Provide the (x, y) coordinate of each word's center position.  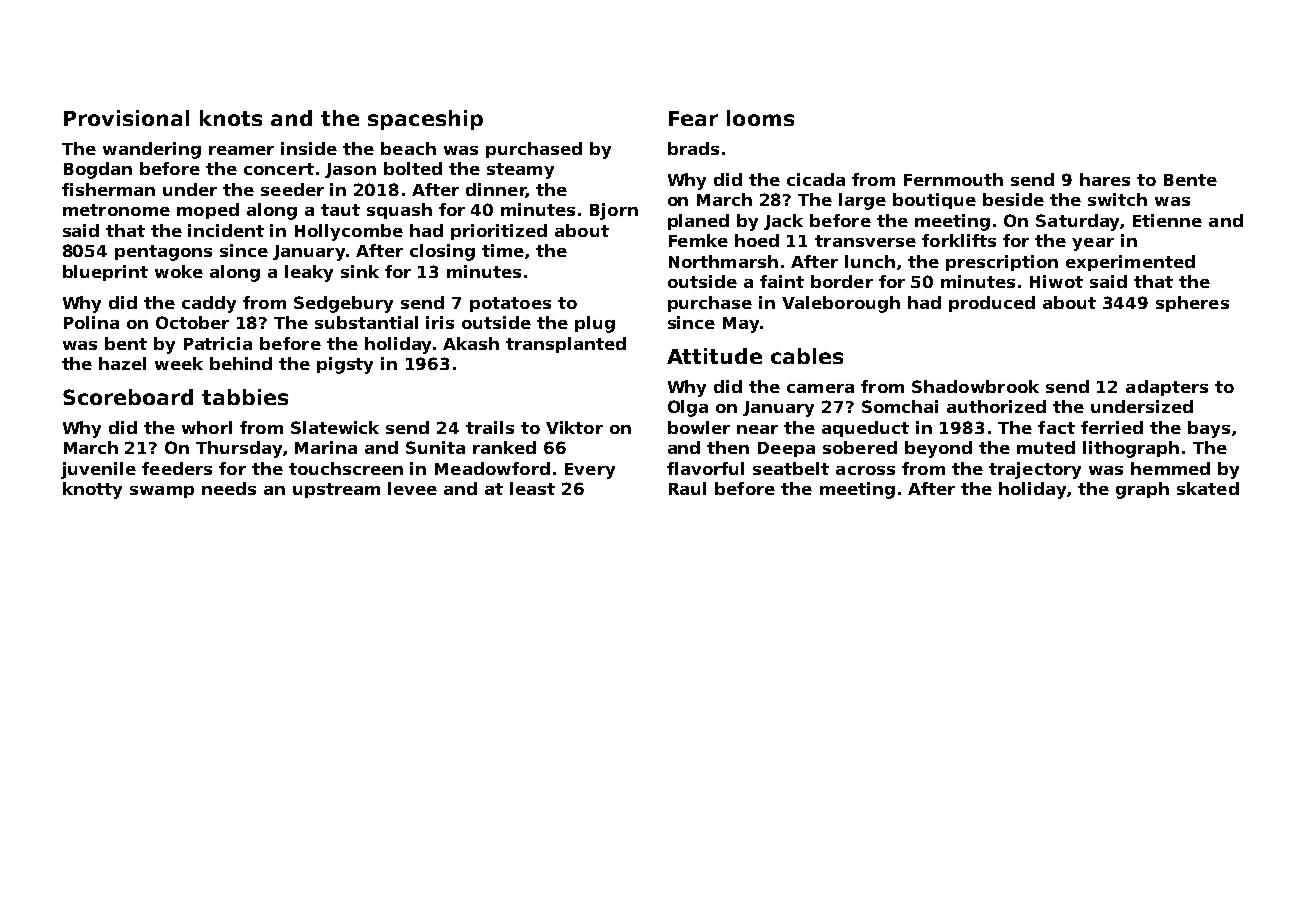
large (862, 201)
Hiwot (1056, 281)
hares (1105, 179)
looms (760, 118)
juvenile (98, 470)
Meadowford (492, 468)
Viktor (574, 427)
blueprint (105, 273)
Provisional (126, 118)
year (1093, 244)
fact (1056, 427)
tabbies (245, 397)
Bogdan (98, 170)
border (842, 281)
